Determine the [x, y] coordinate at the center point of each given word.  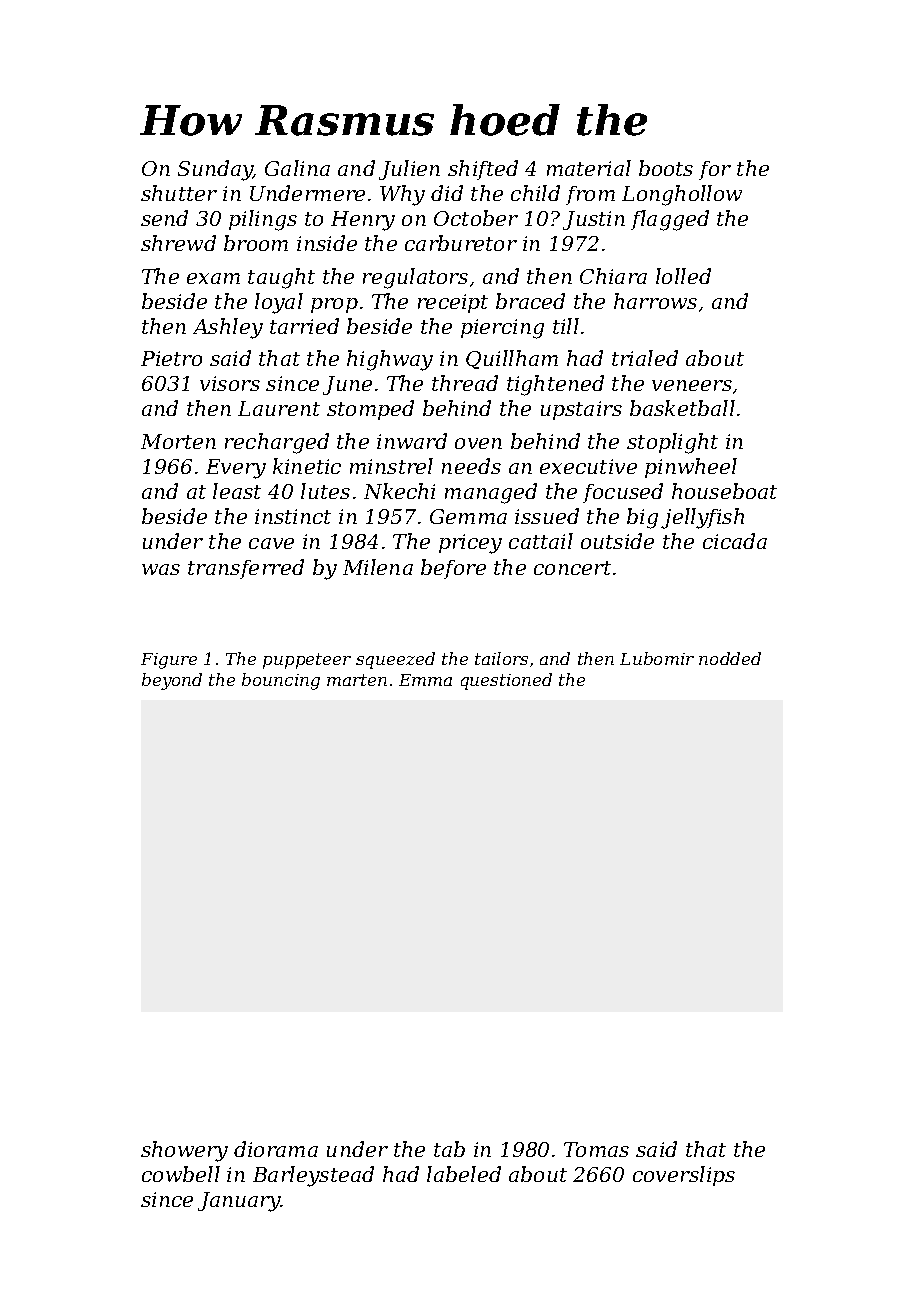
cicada [735, 541]
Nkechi [399, 491]
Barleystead [313, 1176]
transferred [246, 569]
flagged [670, 220]
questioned [506, 681]
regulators [415, 278]
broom [256, 243]
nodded [730, 658]
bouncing [281, 681]
